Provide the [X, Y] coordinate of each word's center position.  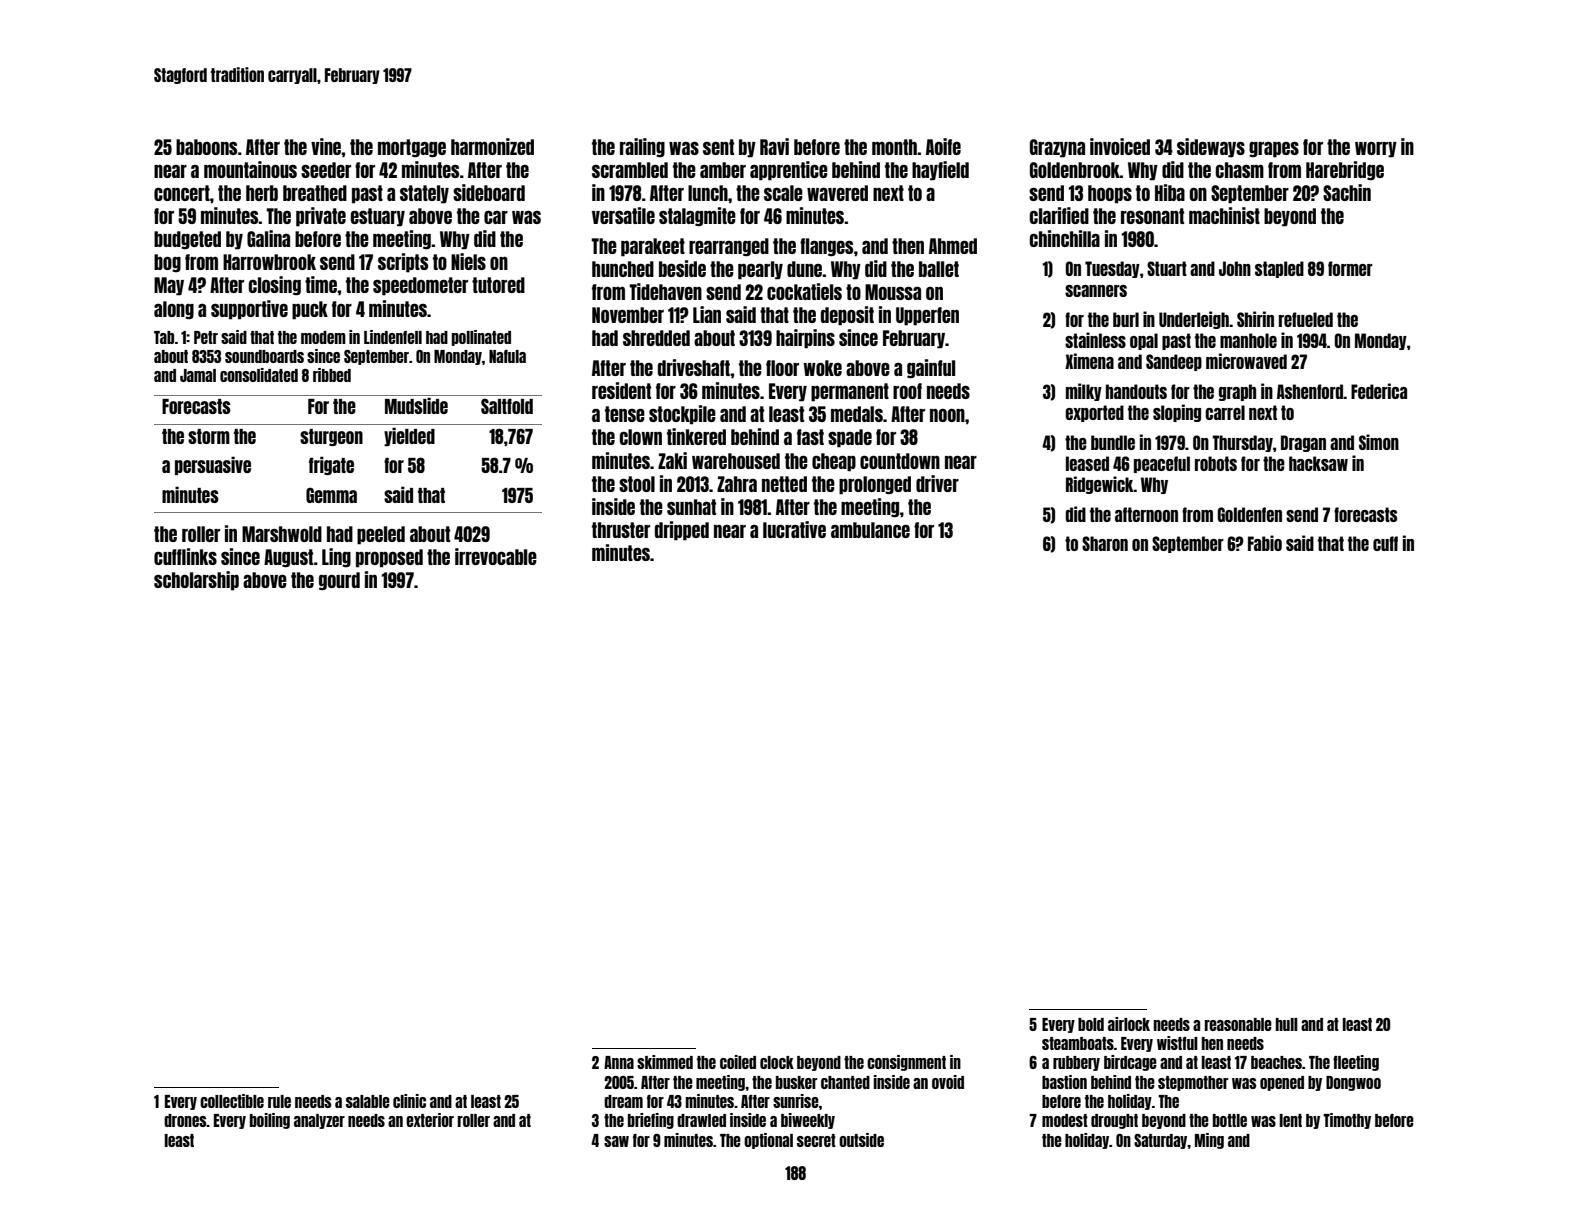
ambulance [870, 530]
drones [185, 1120]
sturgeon [331, 437]
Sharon [1105, 543]
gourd [339, 581]
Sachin [1347, 192]
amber [723, 170]
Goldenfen [1249, 514]
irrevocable [496, 556]
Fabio [1265, 543]
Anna [619, 1062]
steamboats [1078, 1043]
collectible [232, 1101]
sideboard [489, 192]
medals [857, 414]
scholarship [196, 581]
